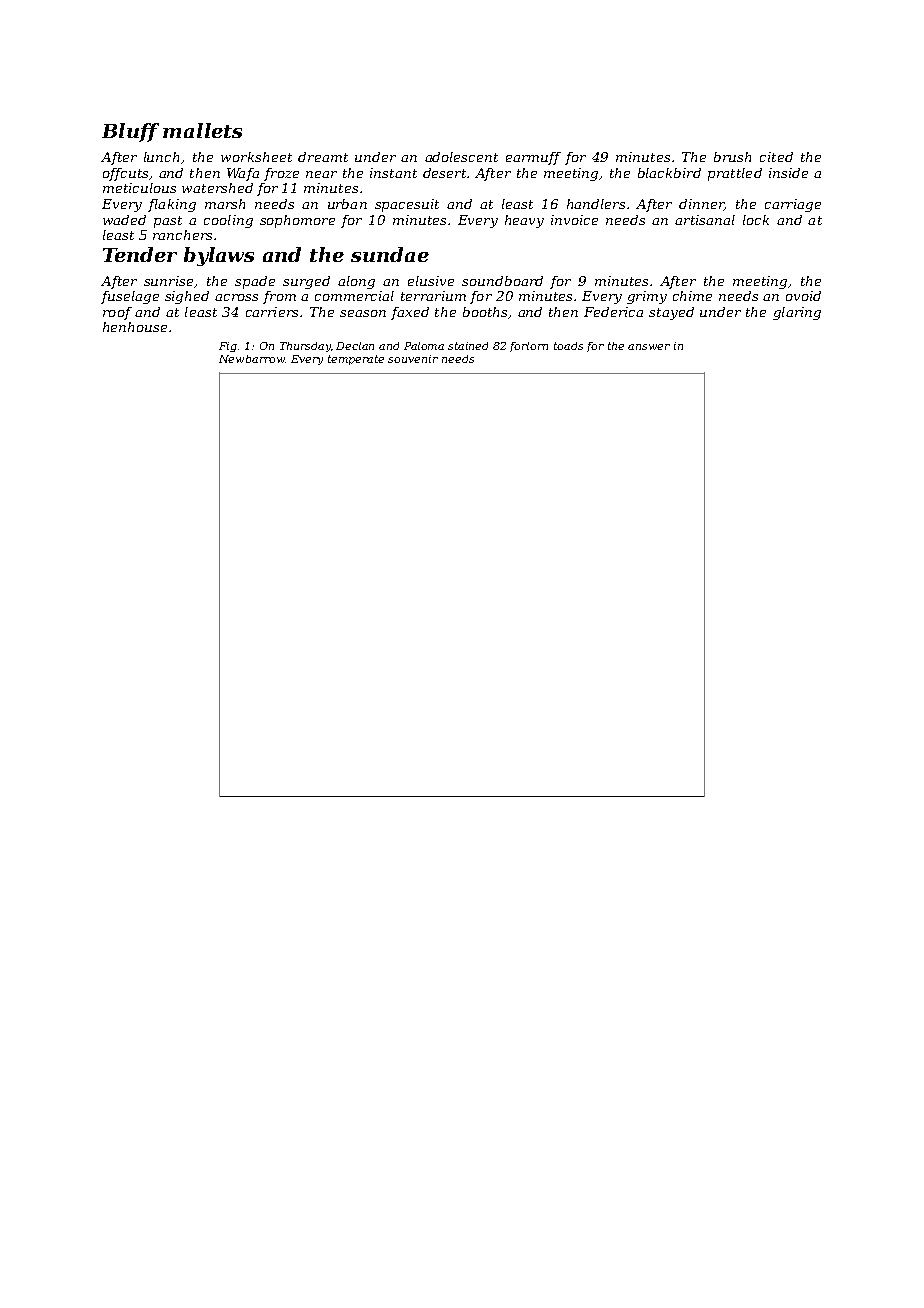  Describe the element at coordinates (756, 220) in the screenshot. I see `lock` at that location.
